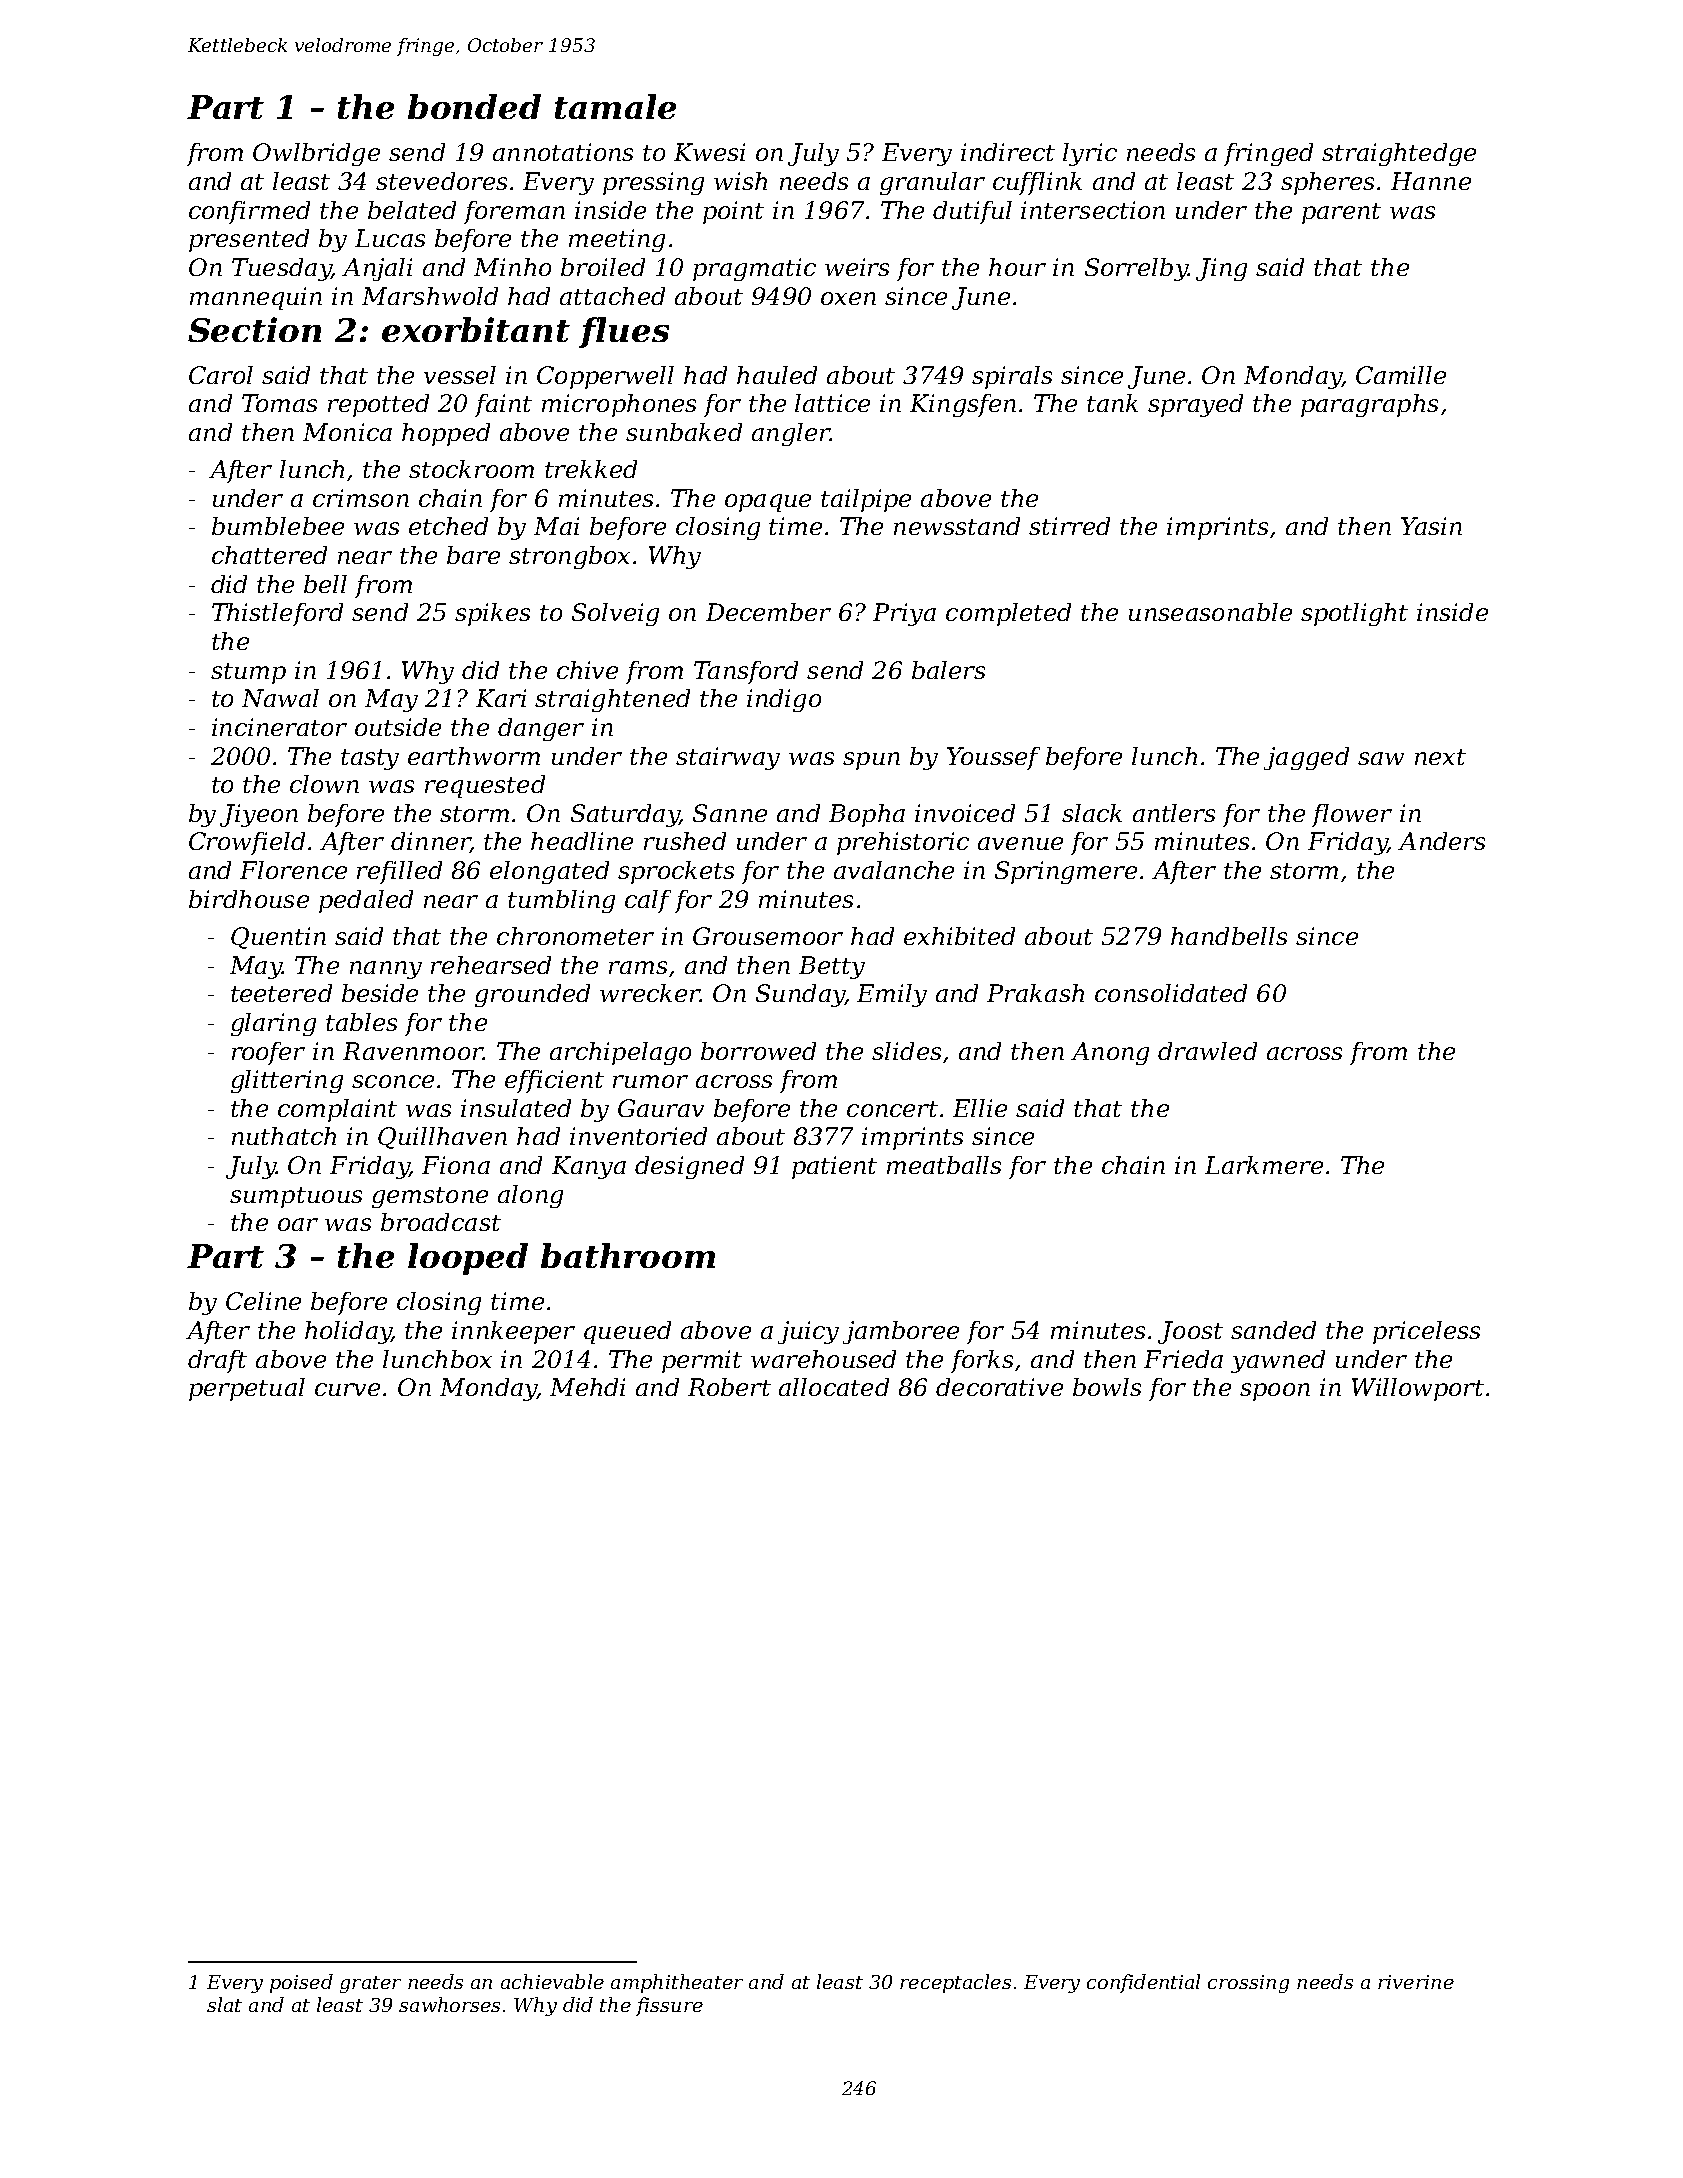  What do you see at coordinates (834, 1167) in the document?
I see `patient` at bounding box center [834, 1167].
